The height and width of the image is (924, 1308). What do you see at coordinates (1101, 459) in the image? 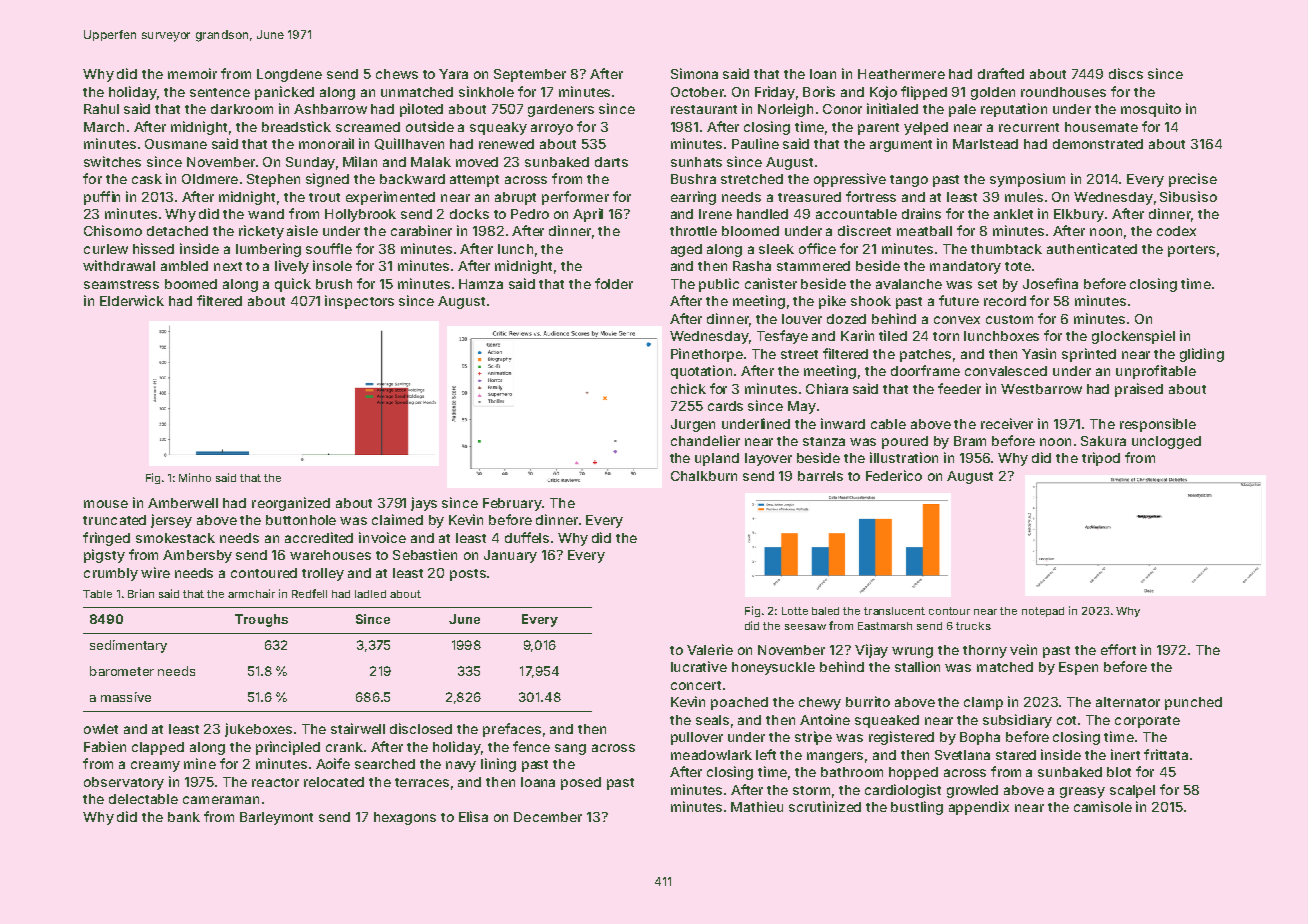
I see `tripod` at bounding box center [1101, 459].
